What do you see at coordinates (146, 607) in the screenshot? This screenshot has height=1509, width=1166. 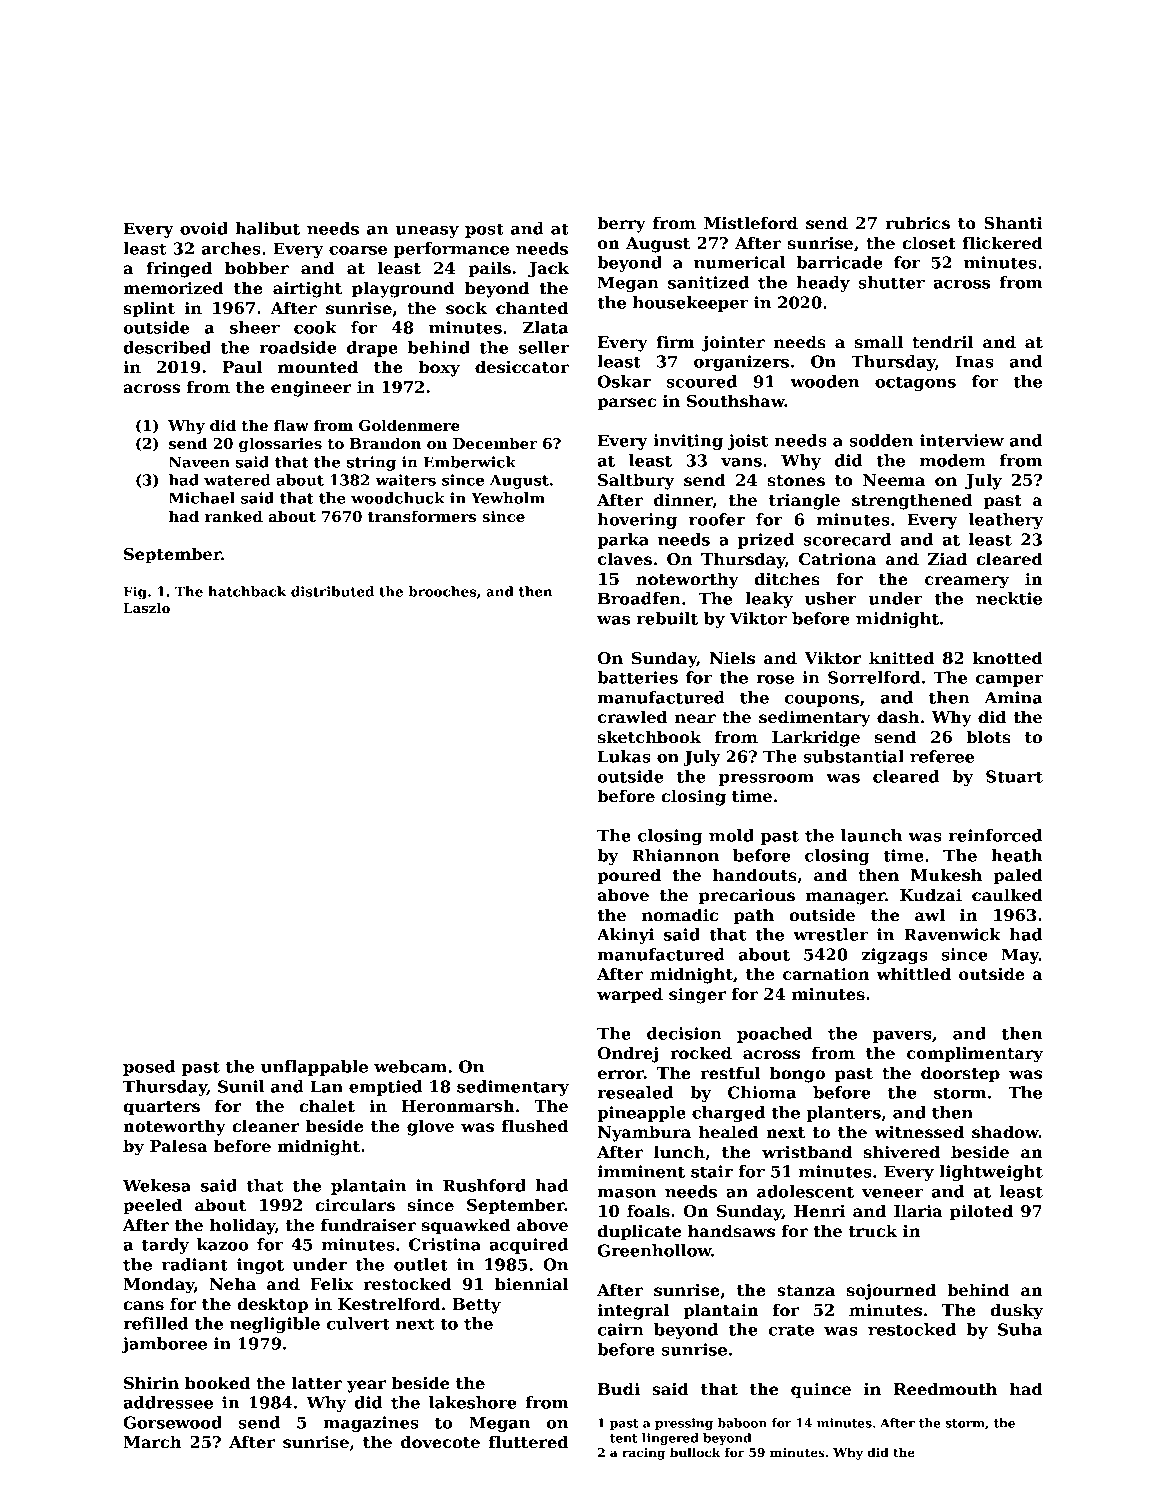 I see `Laszlo` at bounding box center [146, 607].
